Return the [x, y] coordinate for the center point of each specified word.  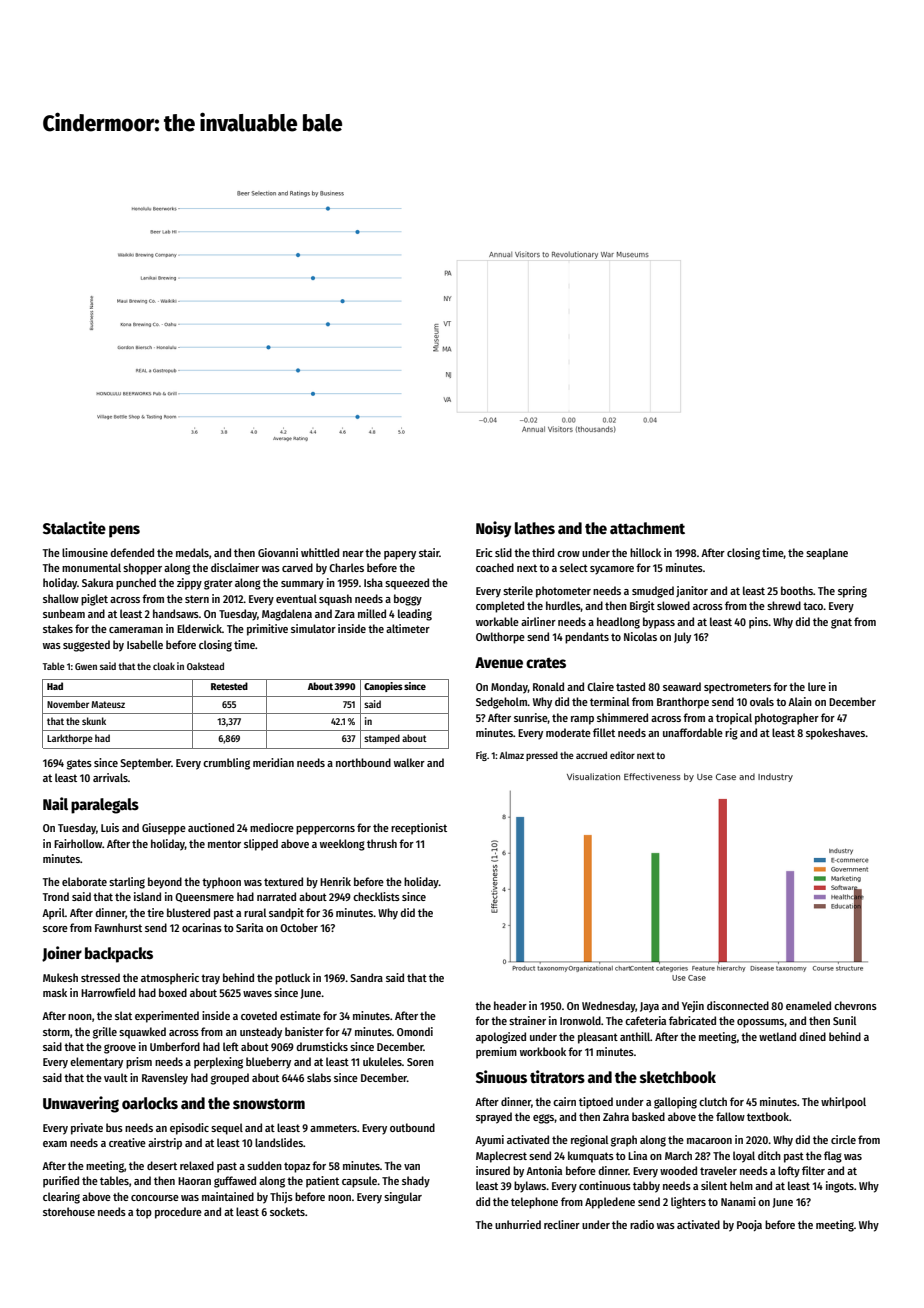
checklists [376, 896]
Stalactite [74, 528]
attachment [647, 528]
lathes [535, 528]
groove [120, 1049]
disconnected [738, 1005]
